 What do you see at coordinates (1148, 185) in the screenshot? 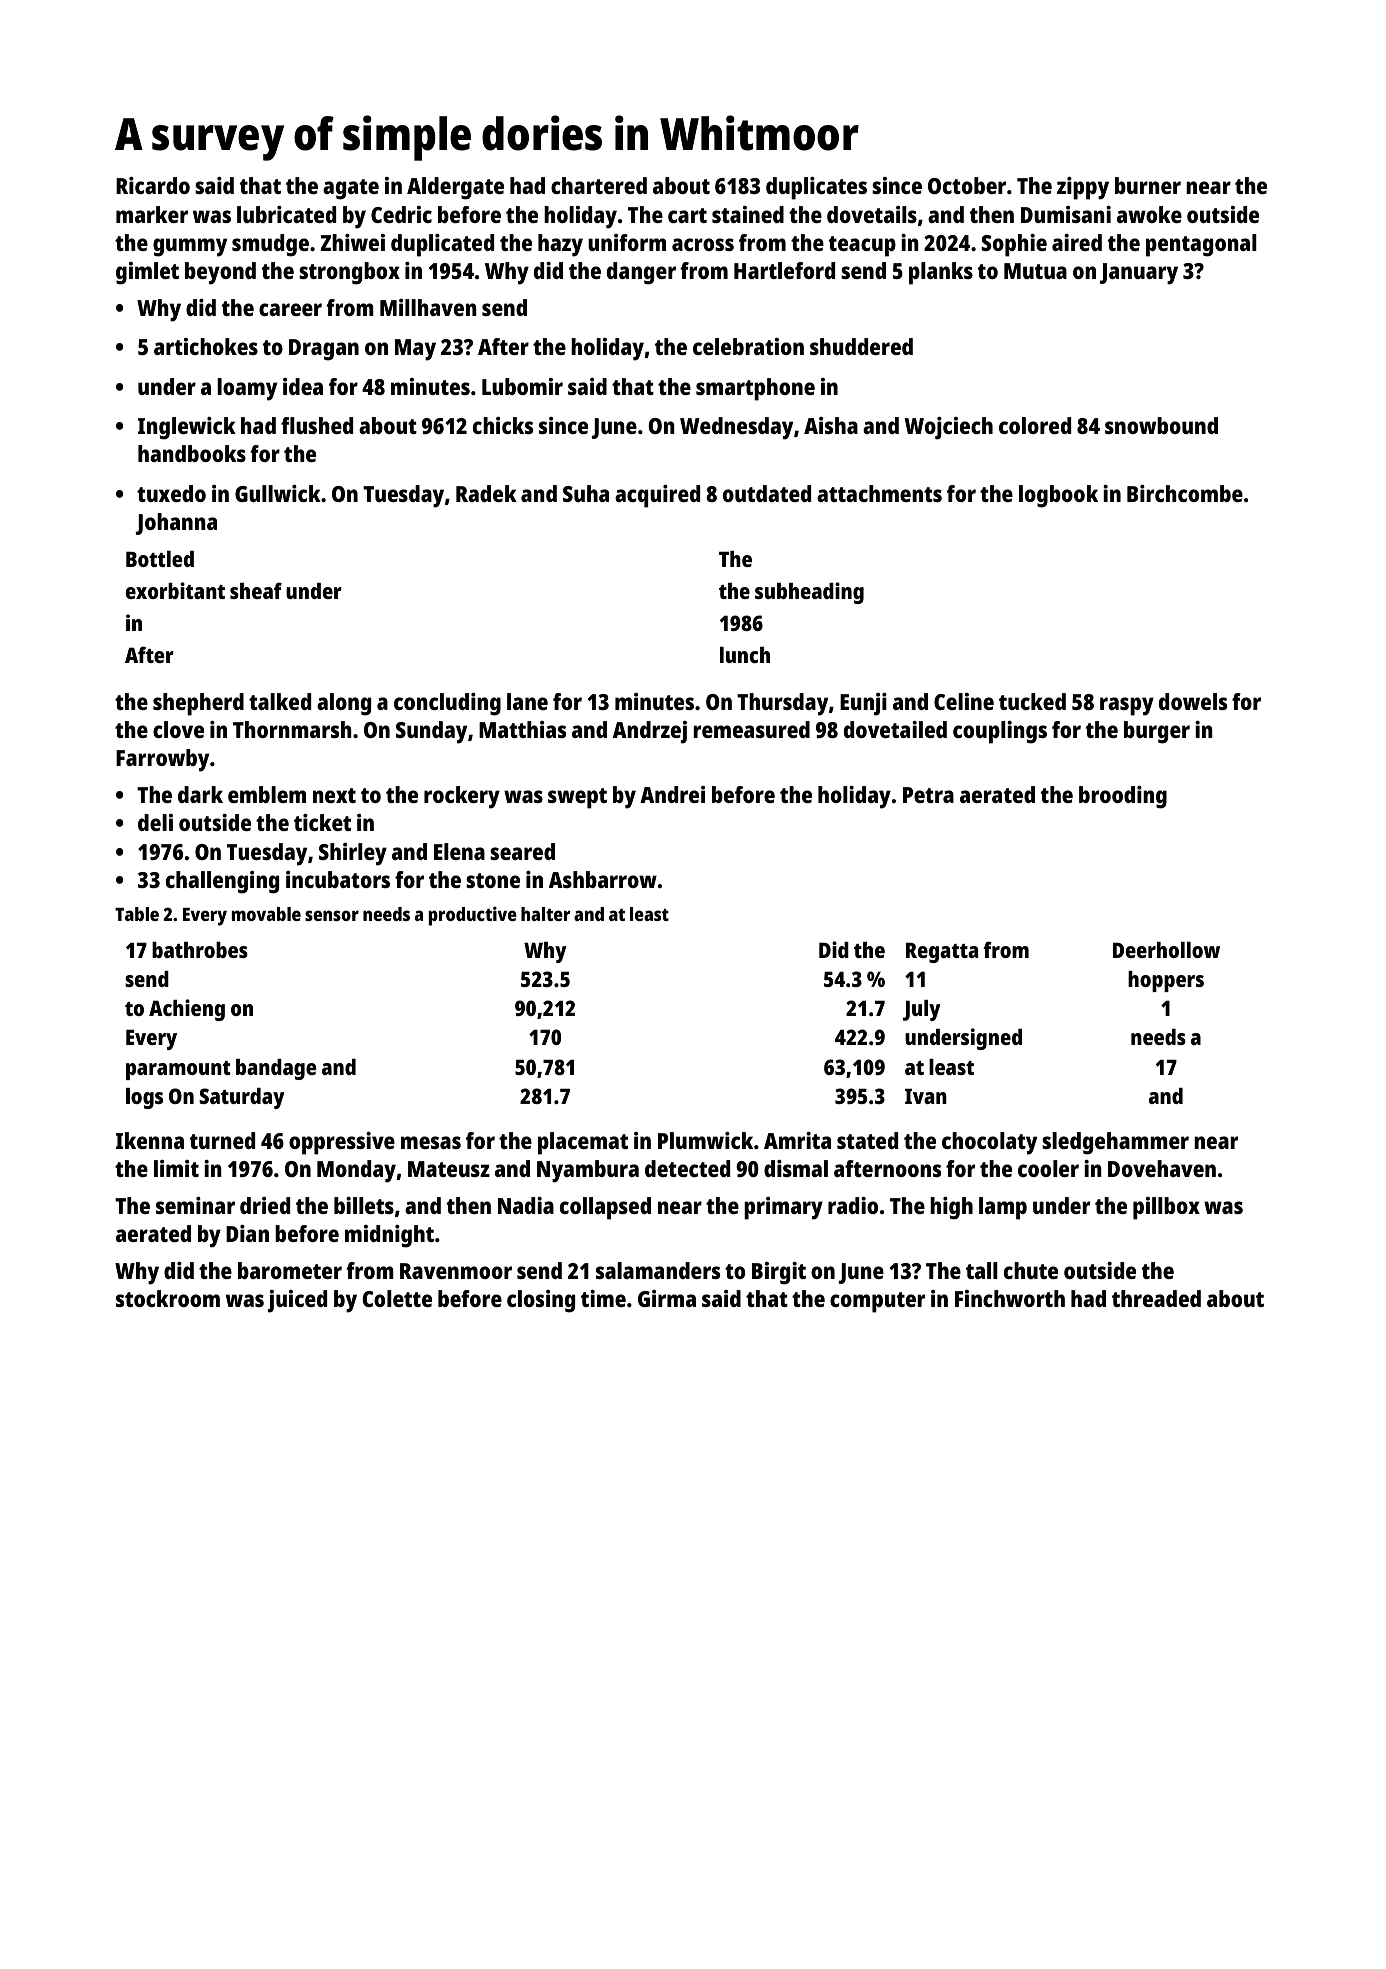
I see `burner` at bounding box center [1148, 185].
